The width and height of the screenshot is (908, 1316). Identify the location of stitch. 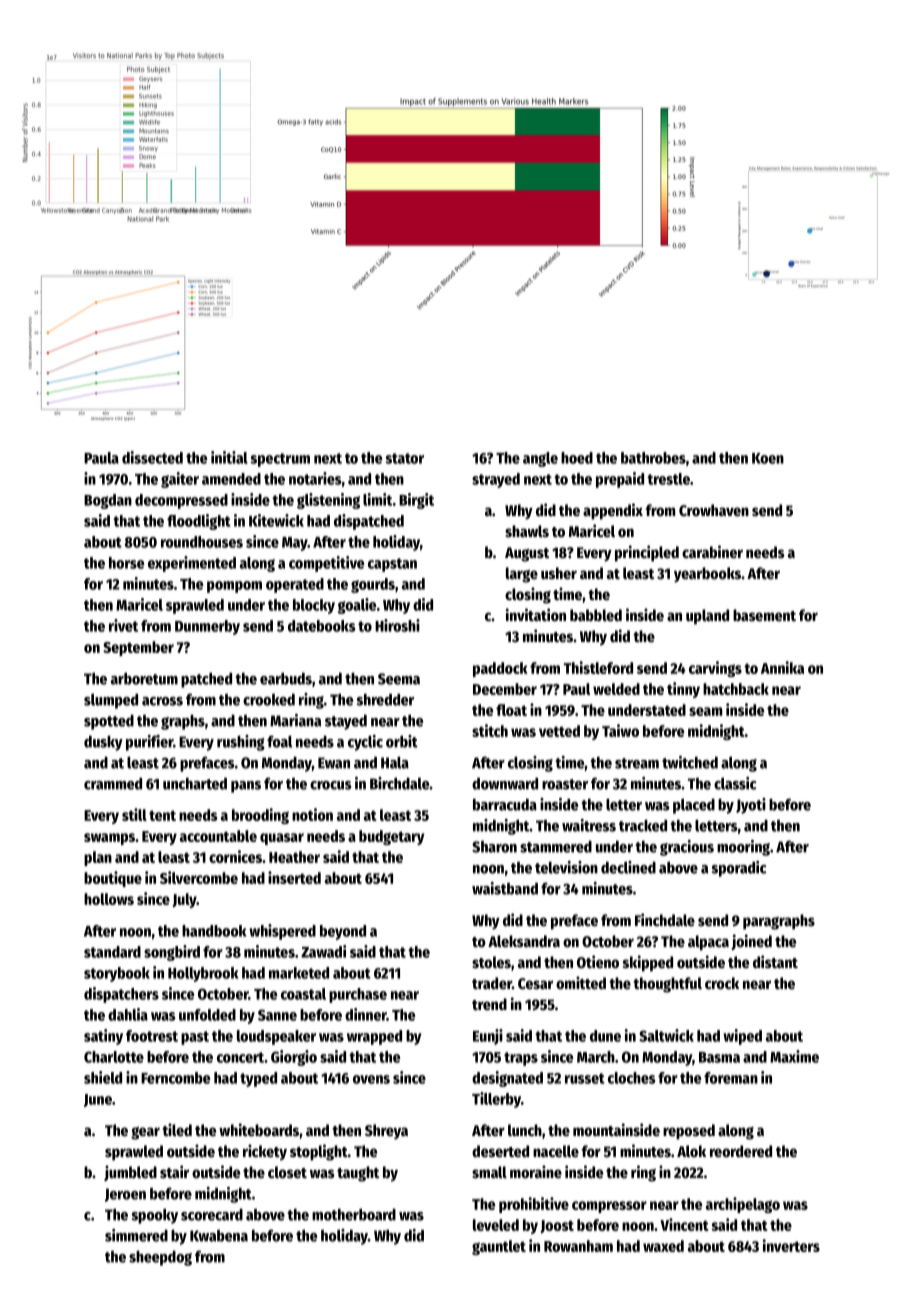
(490, 730).
